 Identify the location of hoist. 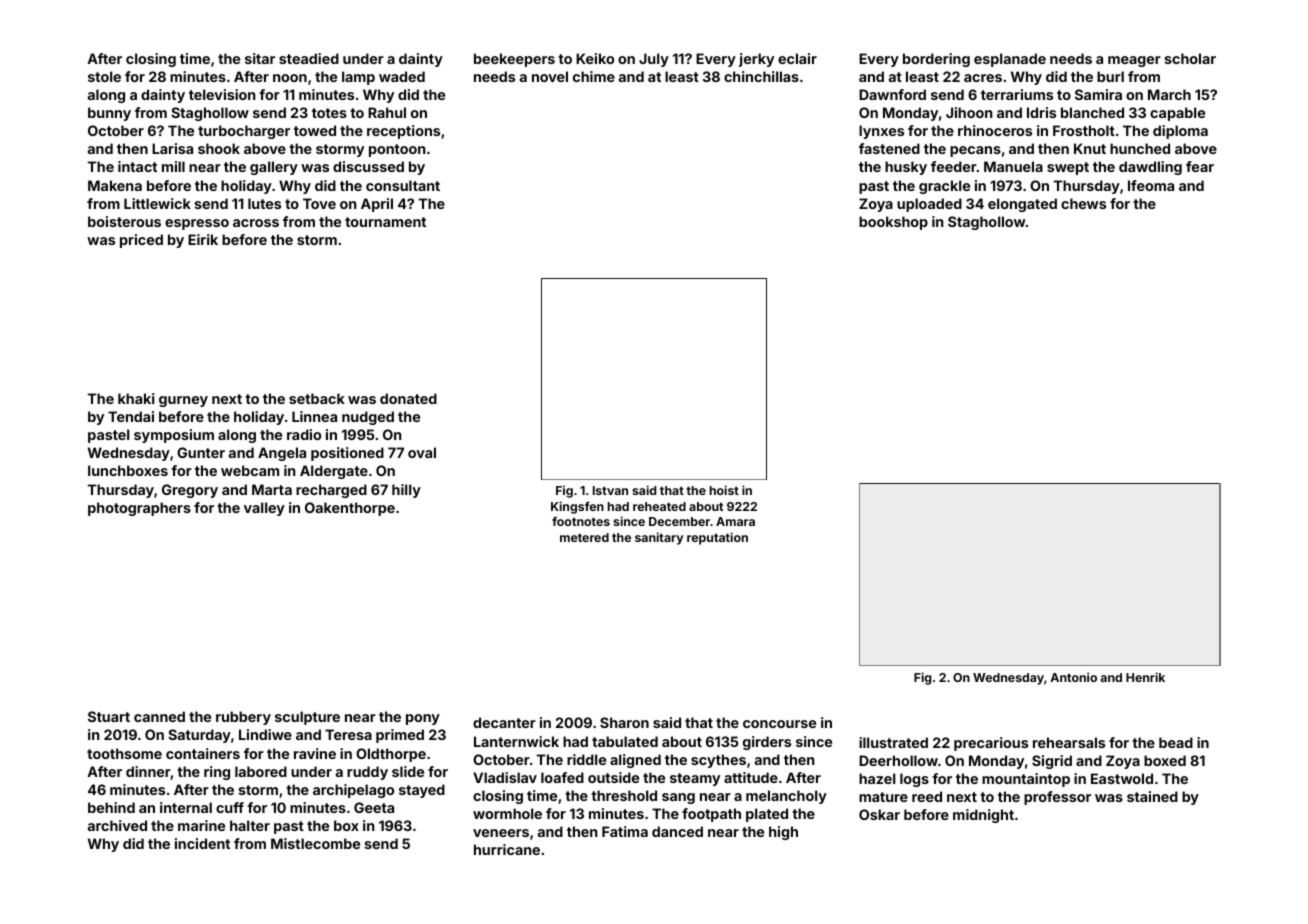
(724, 490).
